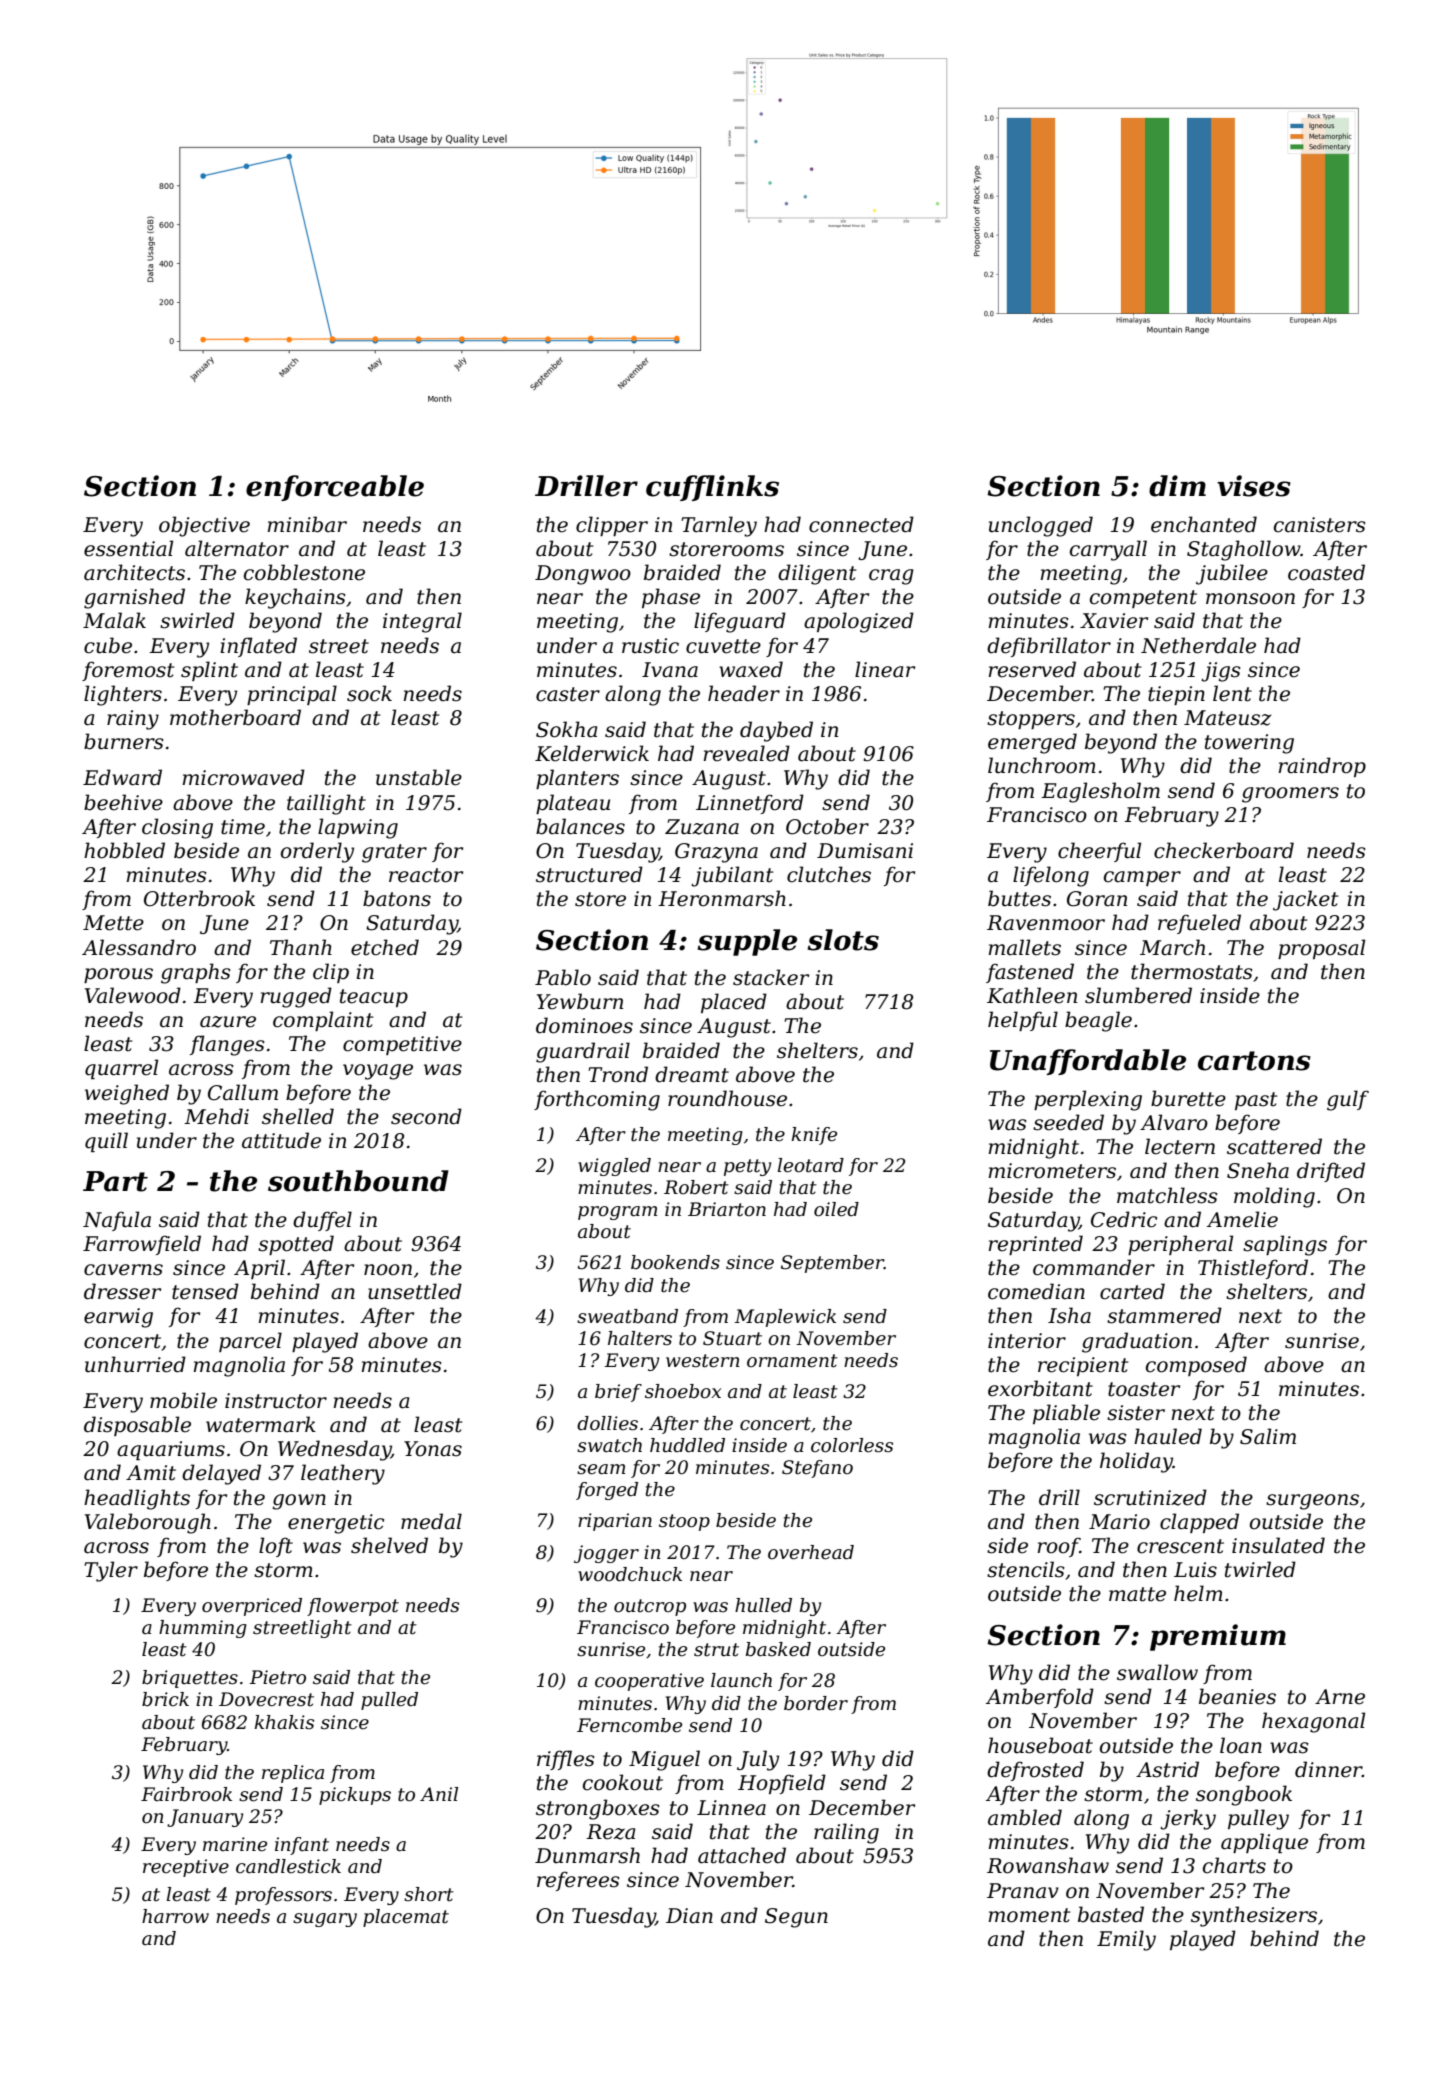 The width and height of the document is (1450, 2100). I want to click on jerky, so click(1188, 1819).
